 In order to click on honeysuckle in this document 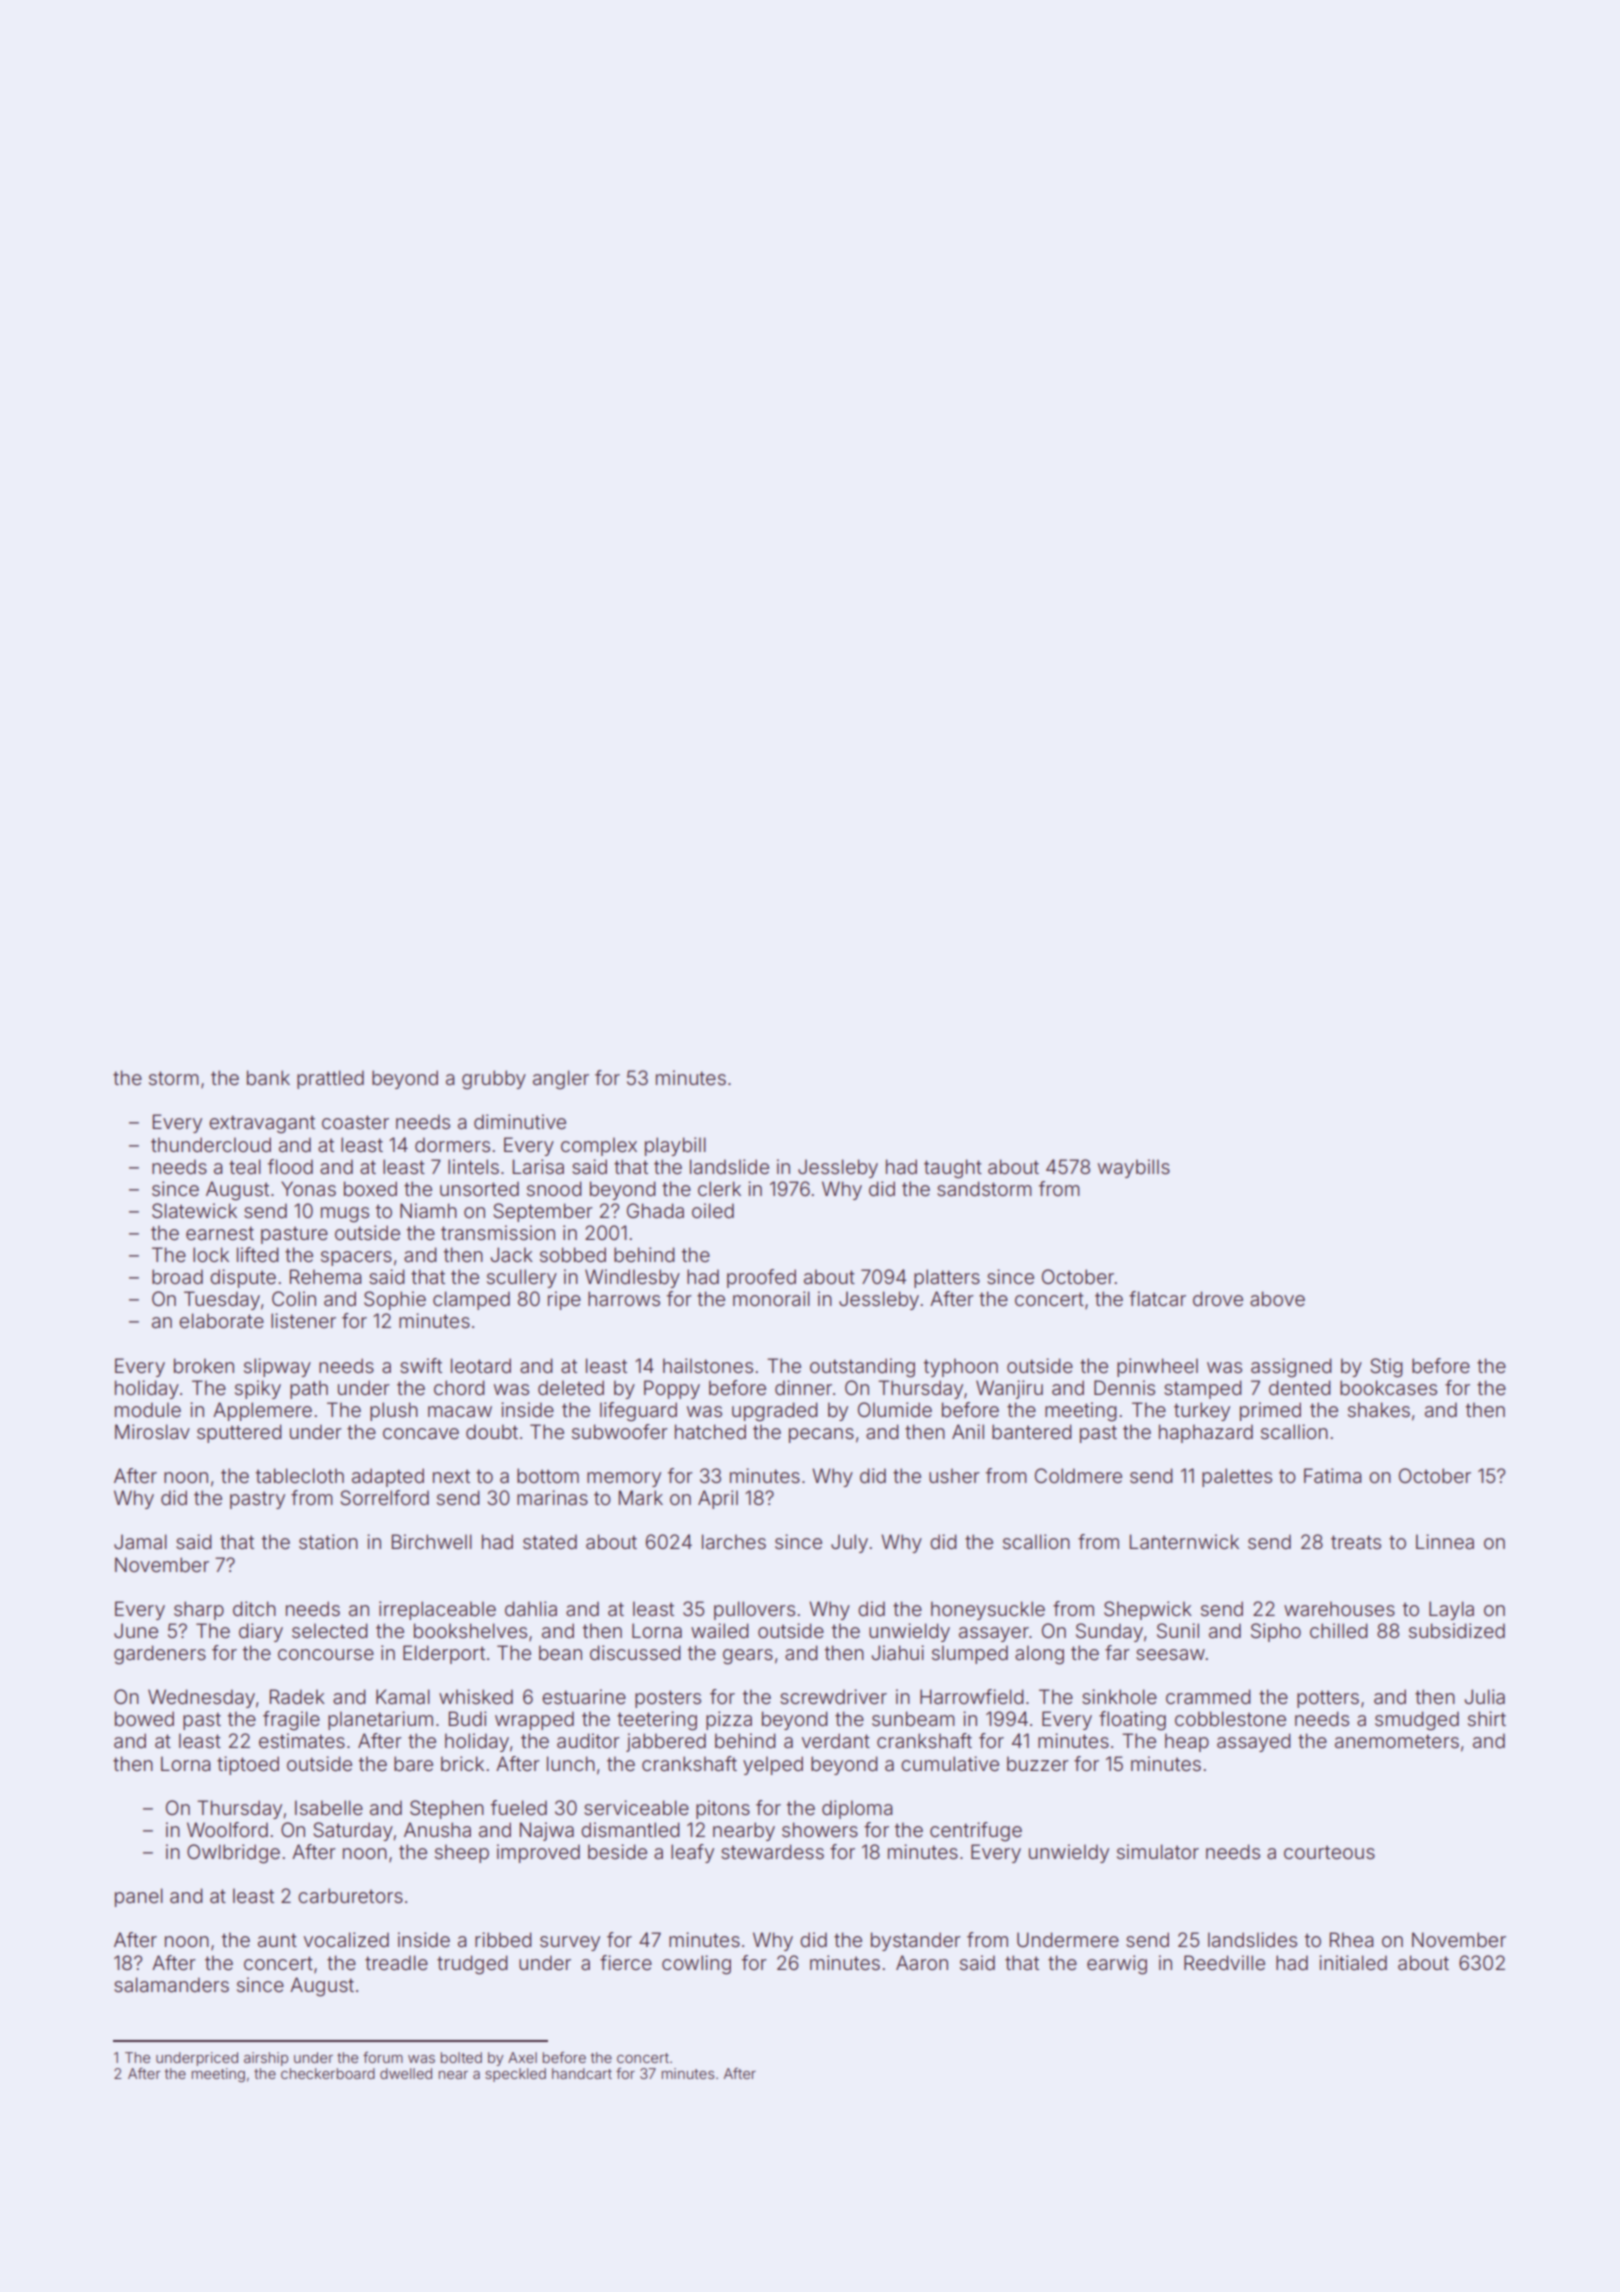, I will do `click(988, 1610)`.
